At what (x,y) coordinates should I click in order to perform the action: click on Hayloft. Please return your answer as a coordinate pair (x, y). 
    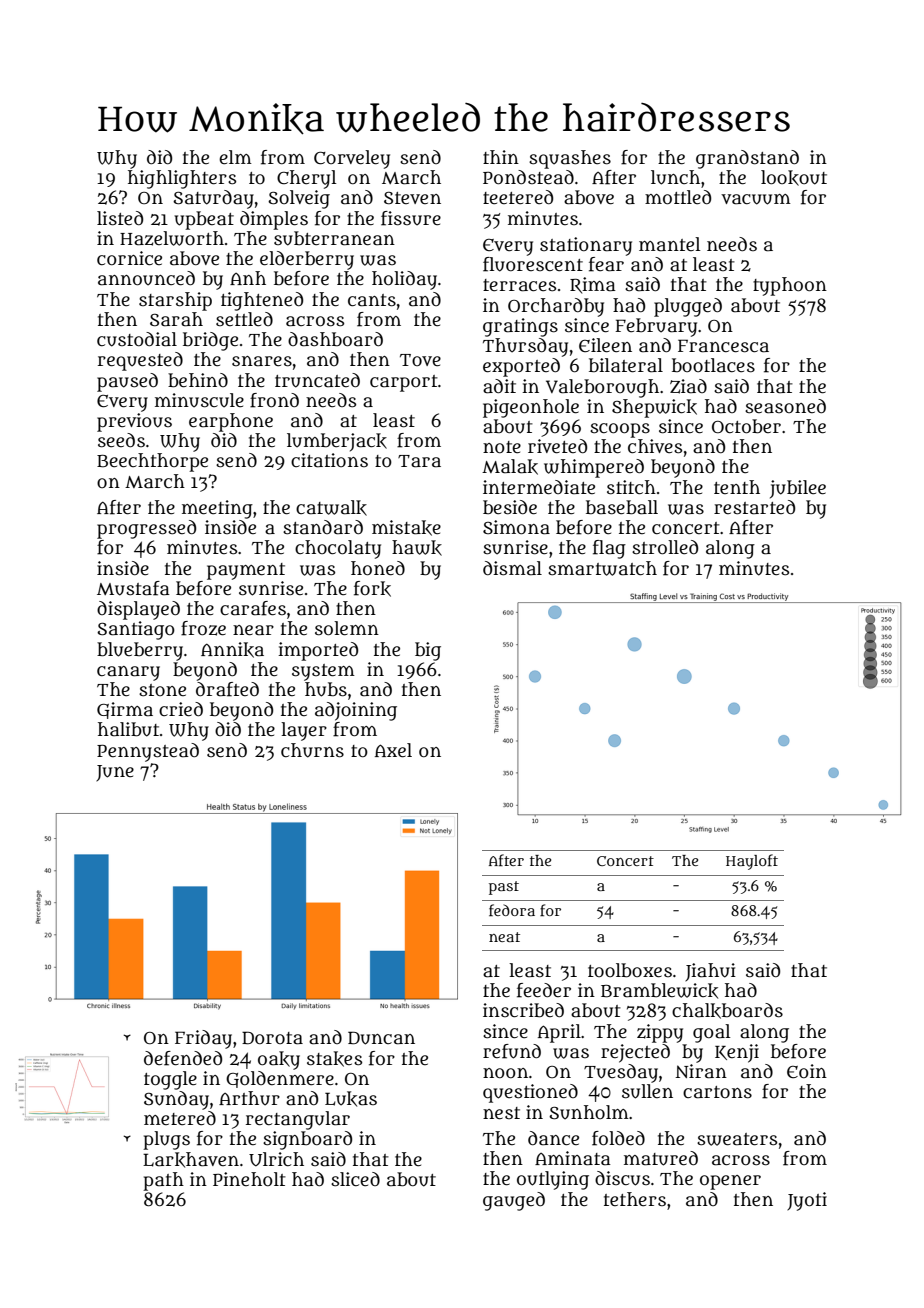
    Looking at the image, I should click on (752, 862).
